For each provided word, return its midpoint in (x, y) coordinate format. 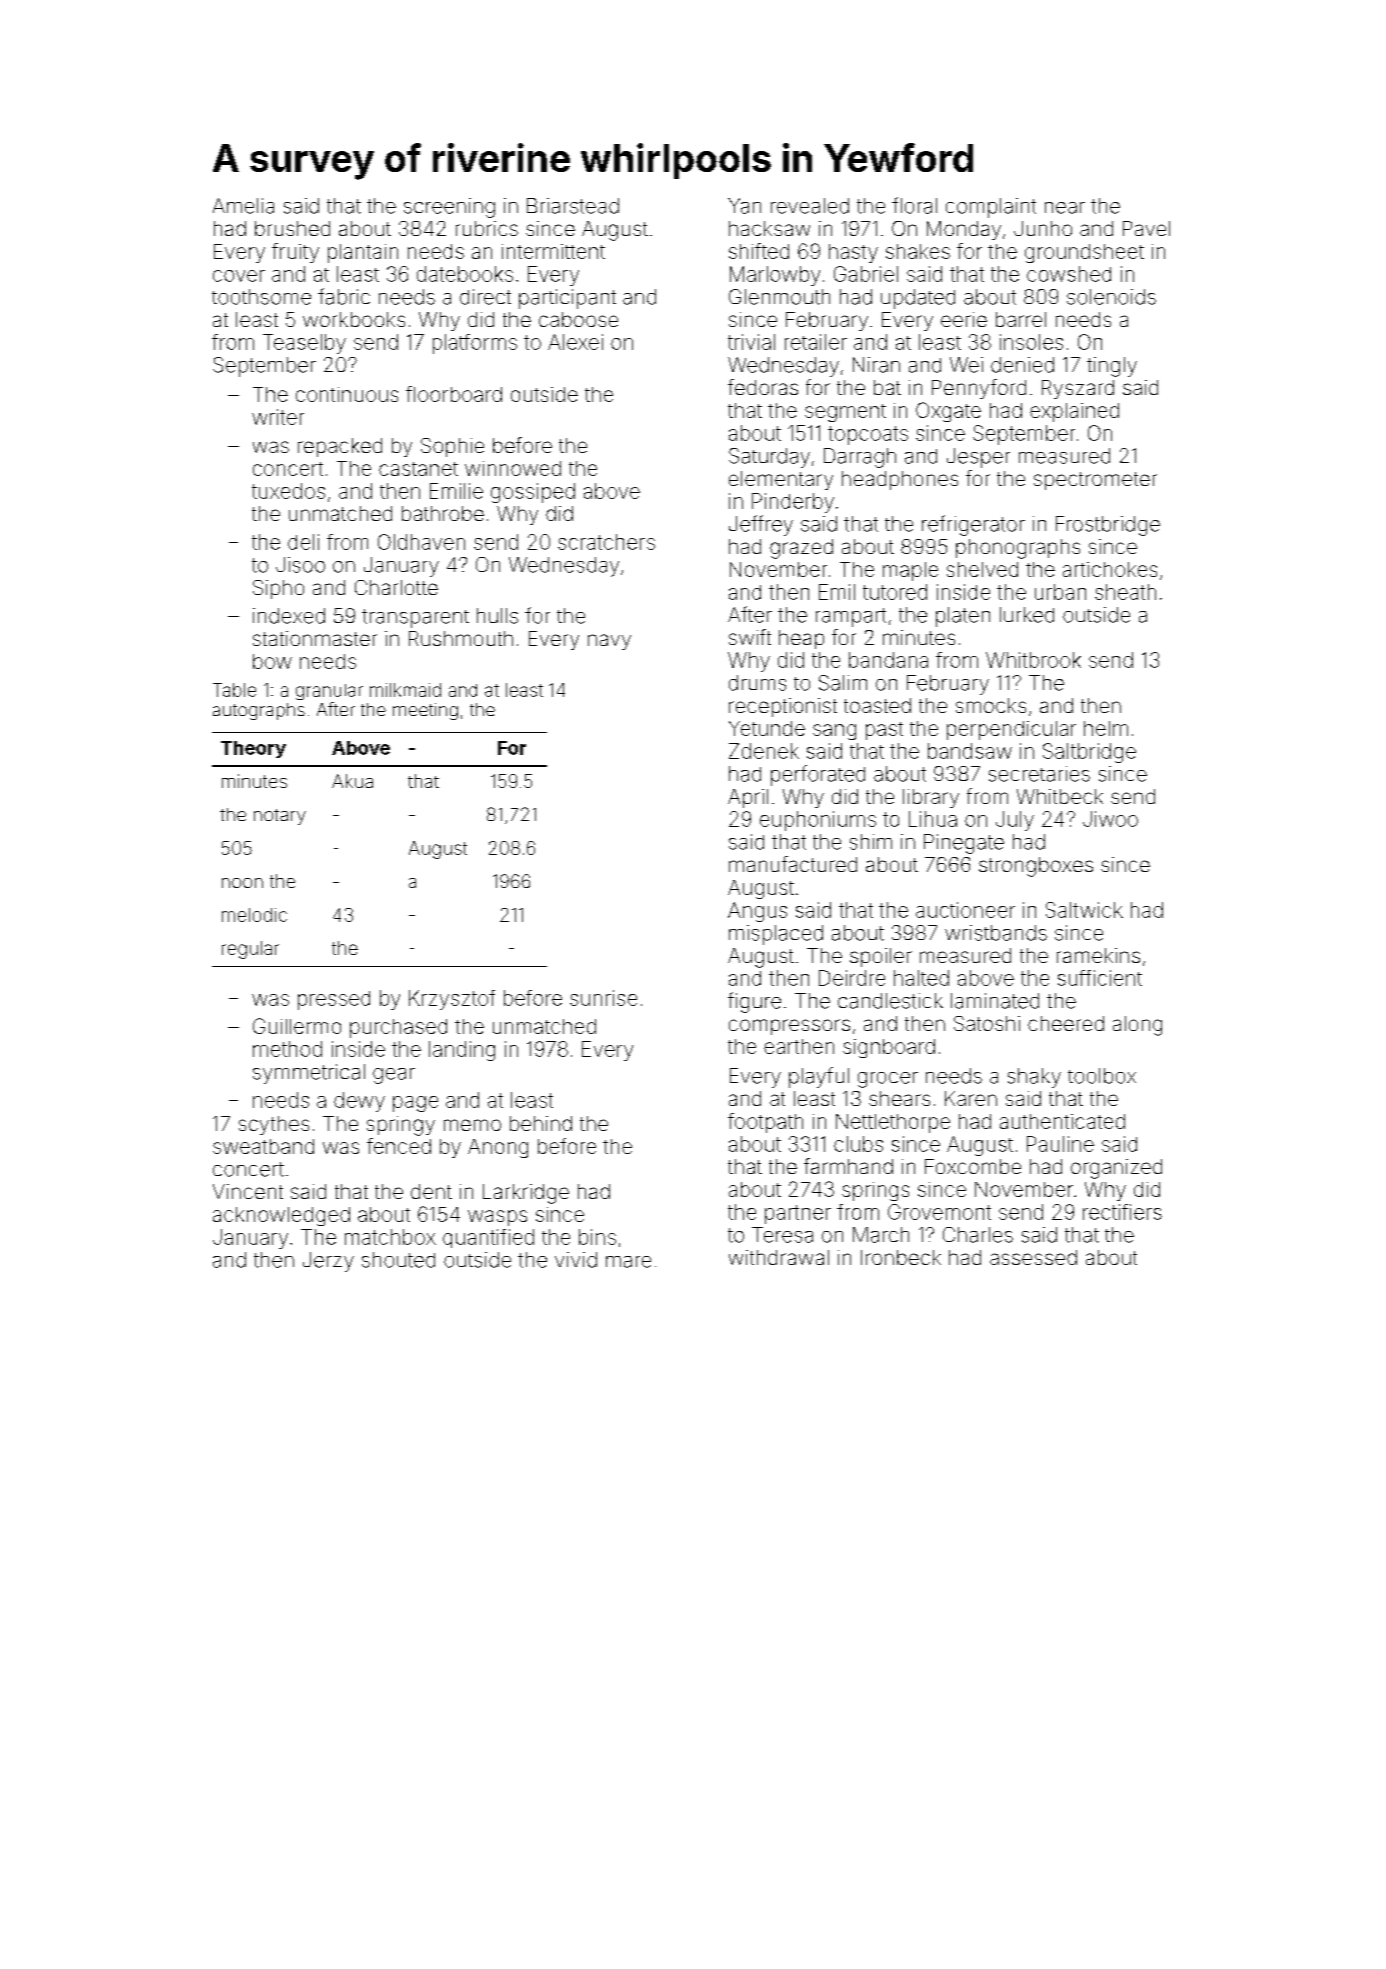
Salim (843, 683)
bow (272, 661)
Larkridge (526, 1194)
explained (1074, 412)
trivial (751, 342)
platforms (475, 344)
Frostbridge (1108, 526)
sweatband (263, 1146)
